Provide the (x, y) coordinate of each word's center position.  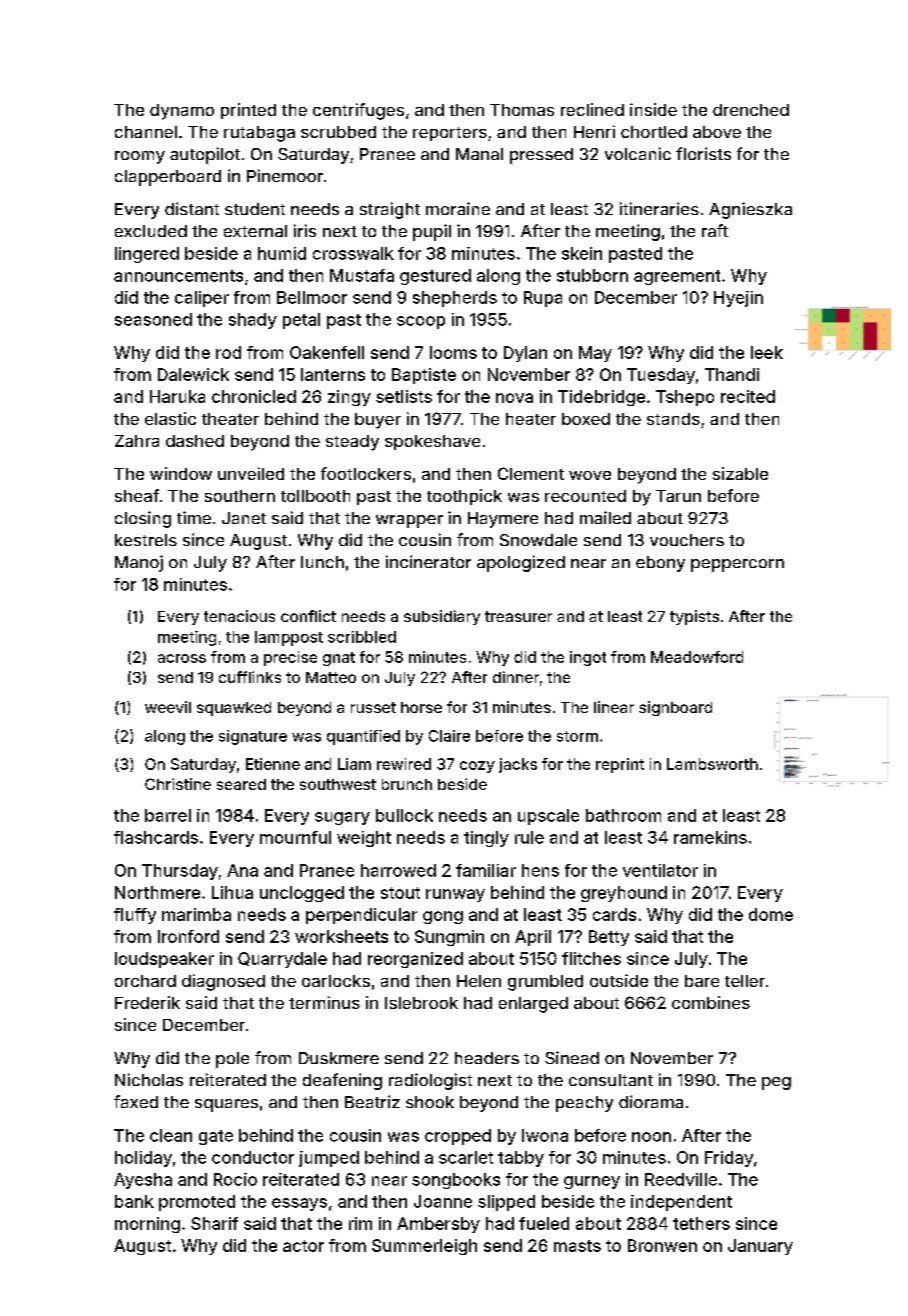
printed (248, 111)
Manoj (139, 563)
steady (352, 443)
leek (767, 352)
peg (776, 1083)
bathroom (623, 815)
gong (443, 917)
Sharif (214, 1223)
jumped (329, 1159)
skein (582, 253)
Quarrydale (282, 960)
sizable (740, 473)
